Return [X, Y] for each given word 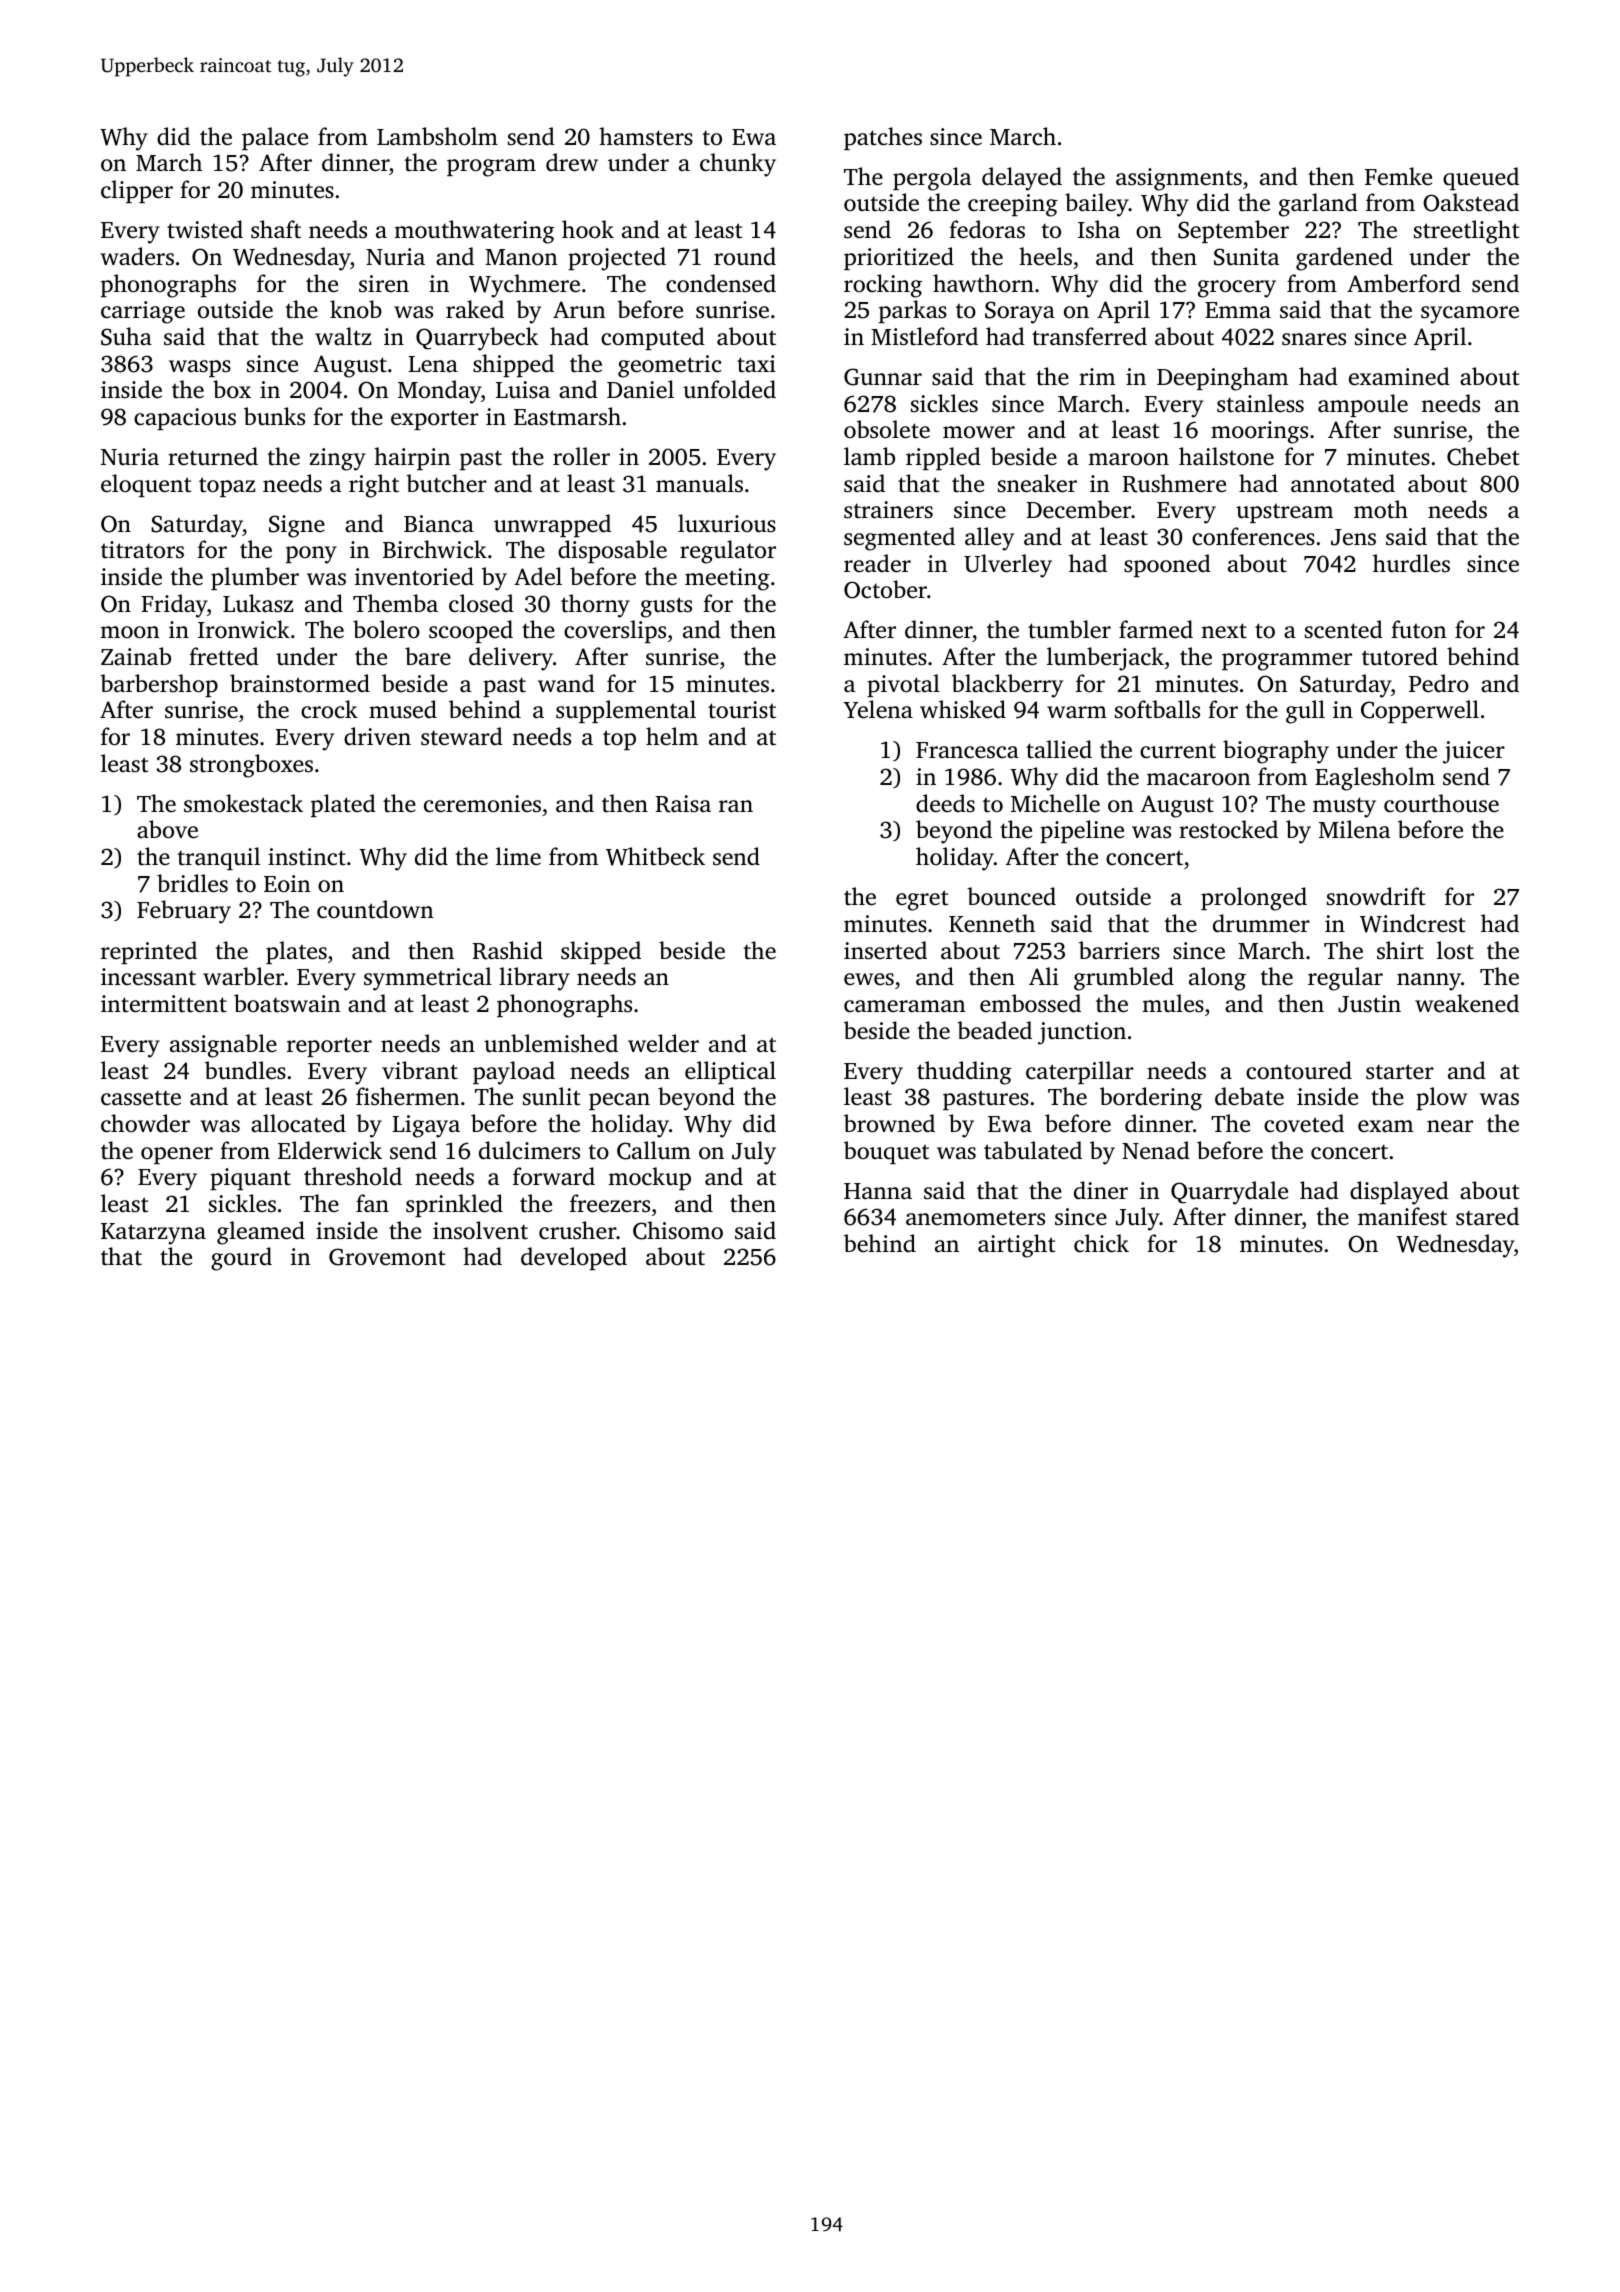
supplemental [626, 711]
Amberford [1404, 283]
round [745, 256]
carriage [143, 312]
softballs [1157, 709]
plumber [255, 578]
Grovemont [387, 1257]
